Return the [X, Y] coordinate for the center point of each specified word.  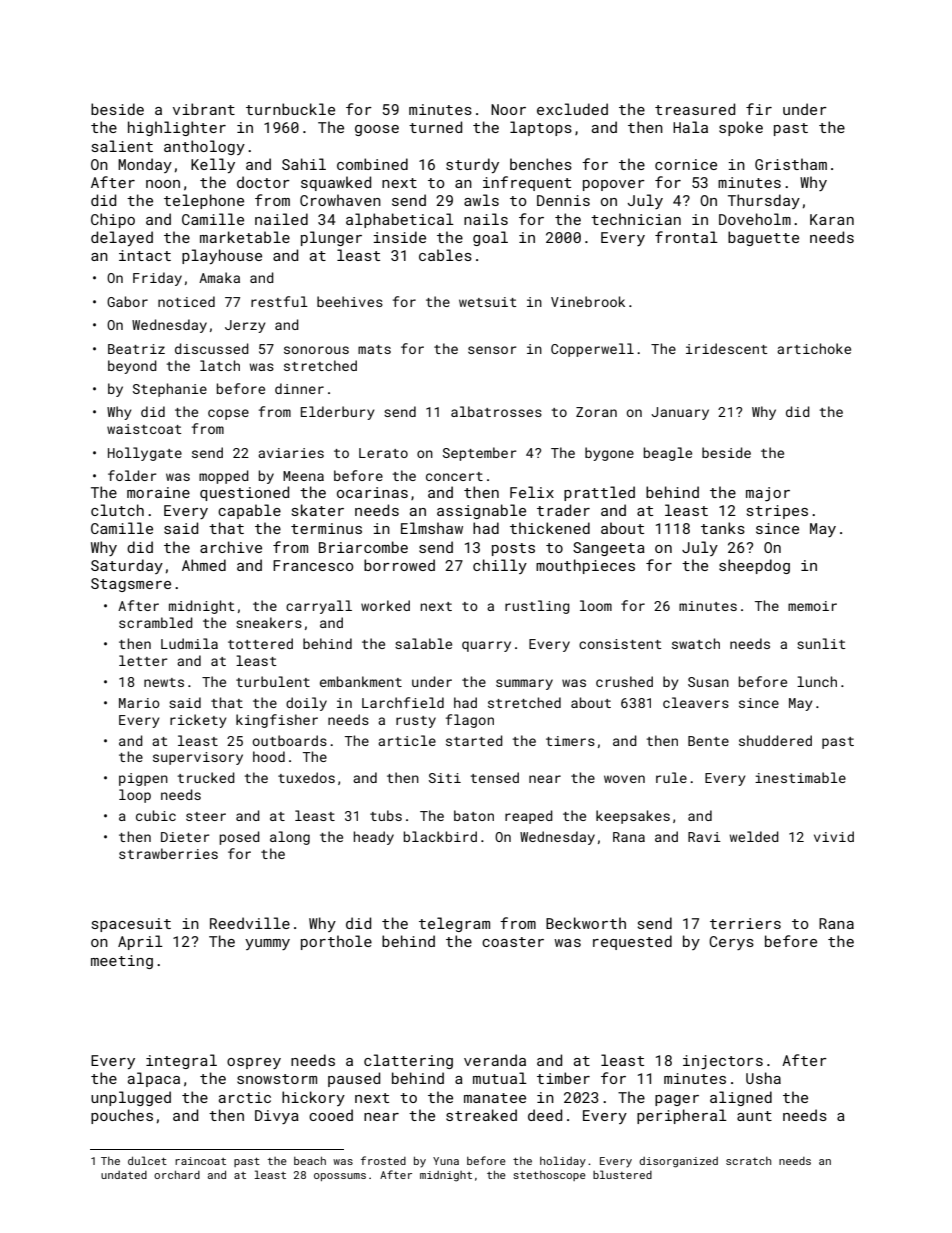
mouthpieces [585, 566]
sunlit [821, 643]
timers [570, 741]
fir [759, 109]
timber [563, 1078]
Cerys [731, 943]
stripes [777, 512]
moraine [158, 492]
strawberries [168, 853]
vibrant [204, 109]
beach [310, 1160]
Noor [508, 109]
